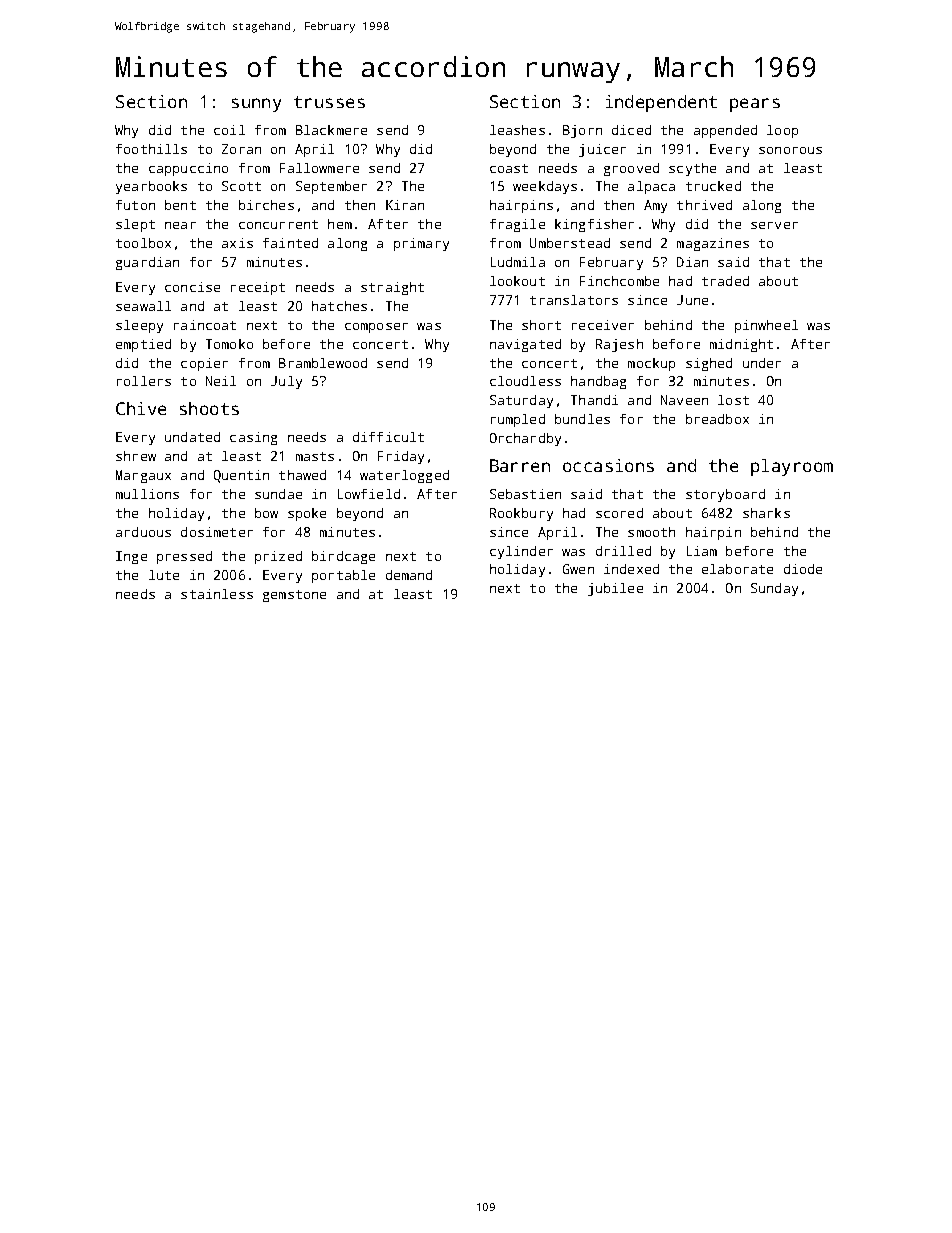  I want to click on gemstone, so click(294, 596).
